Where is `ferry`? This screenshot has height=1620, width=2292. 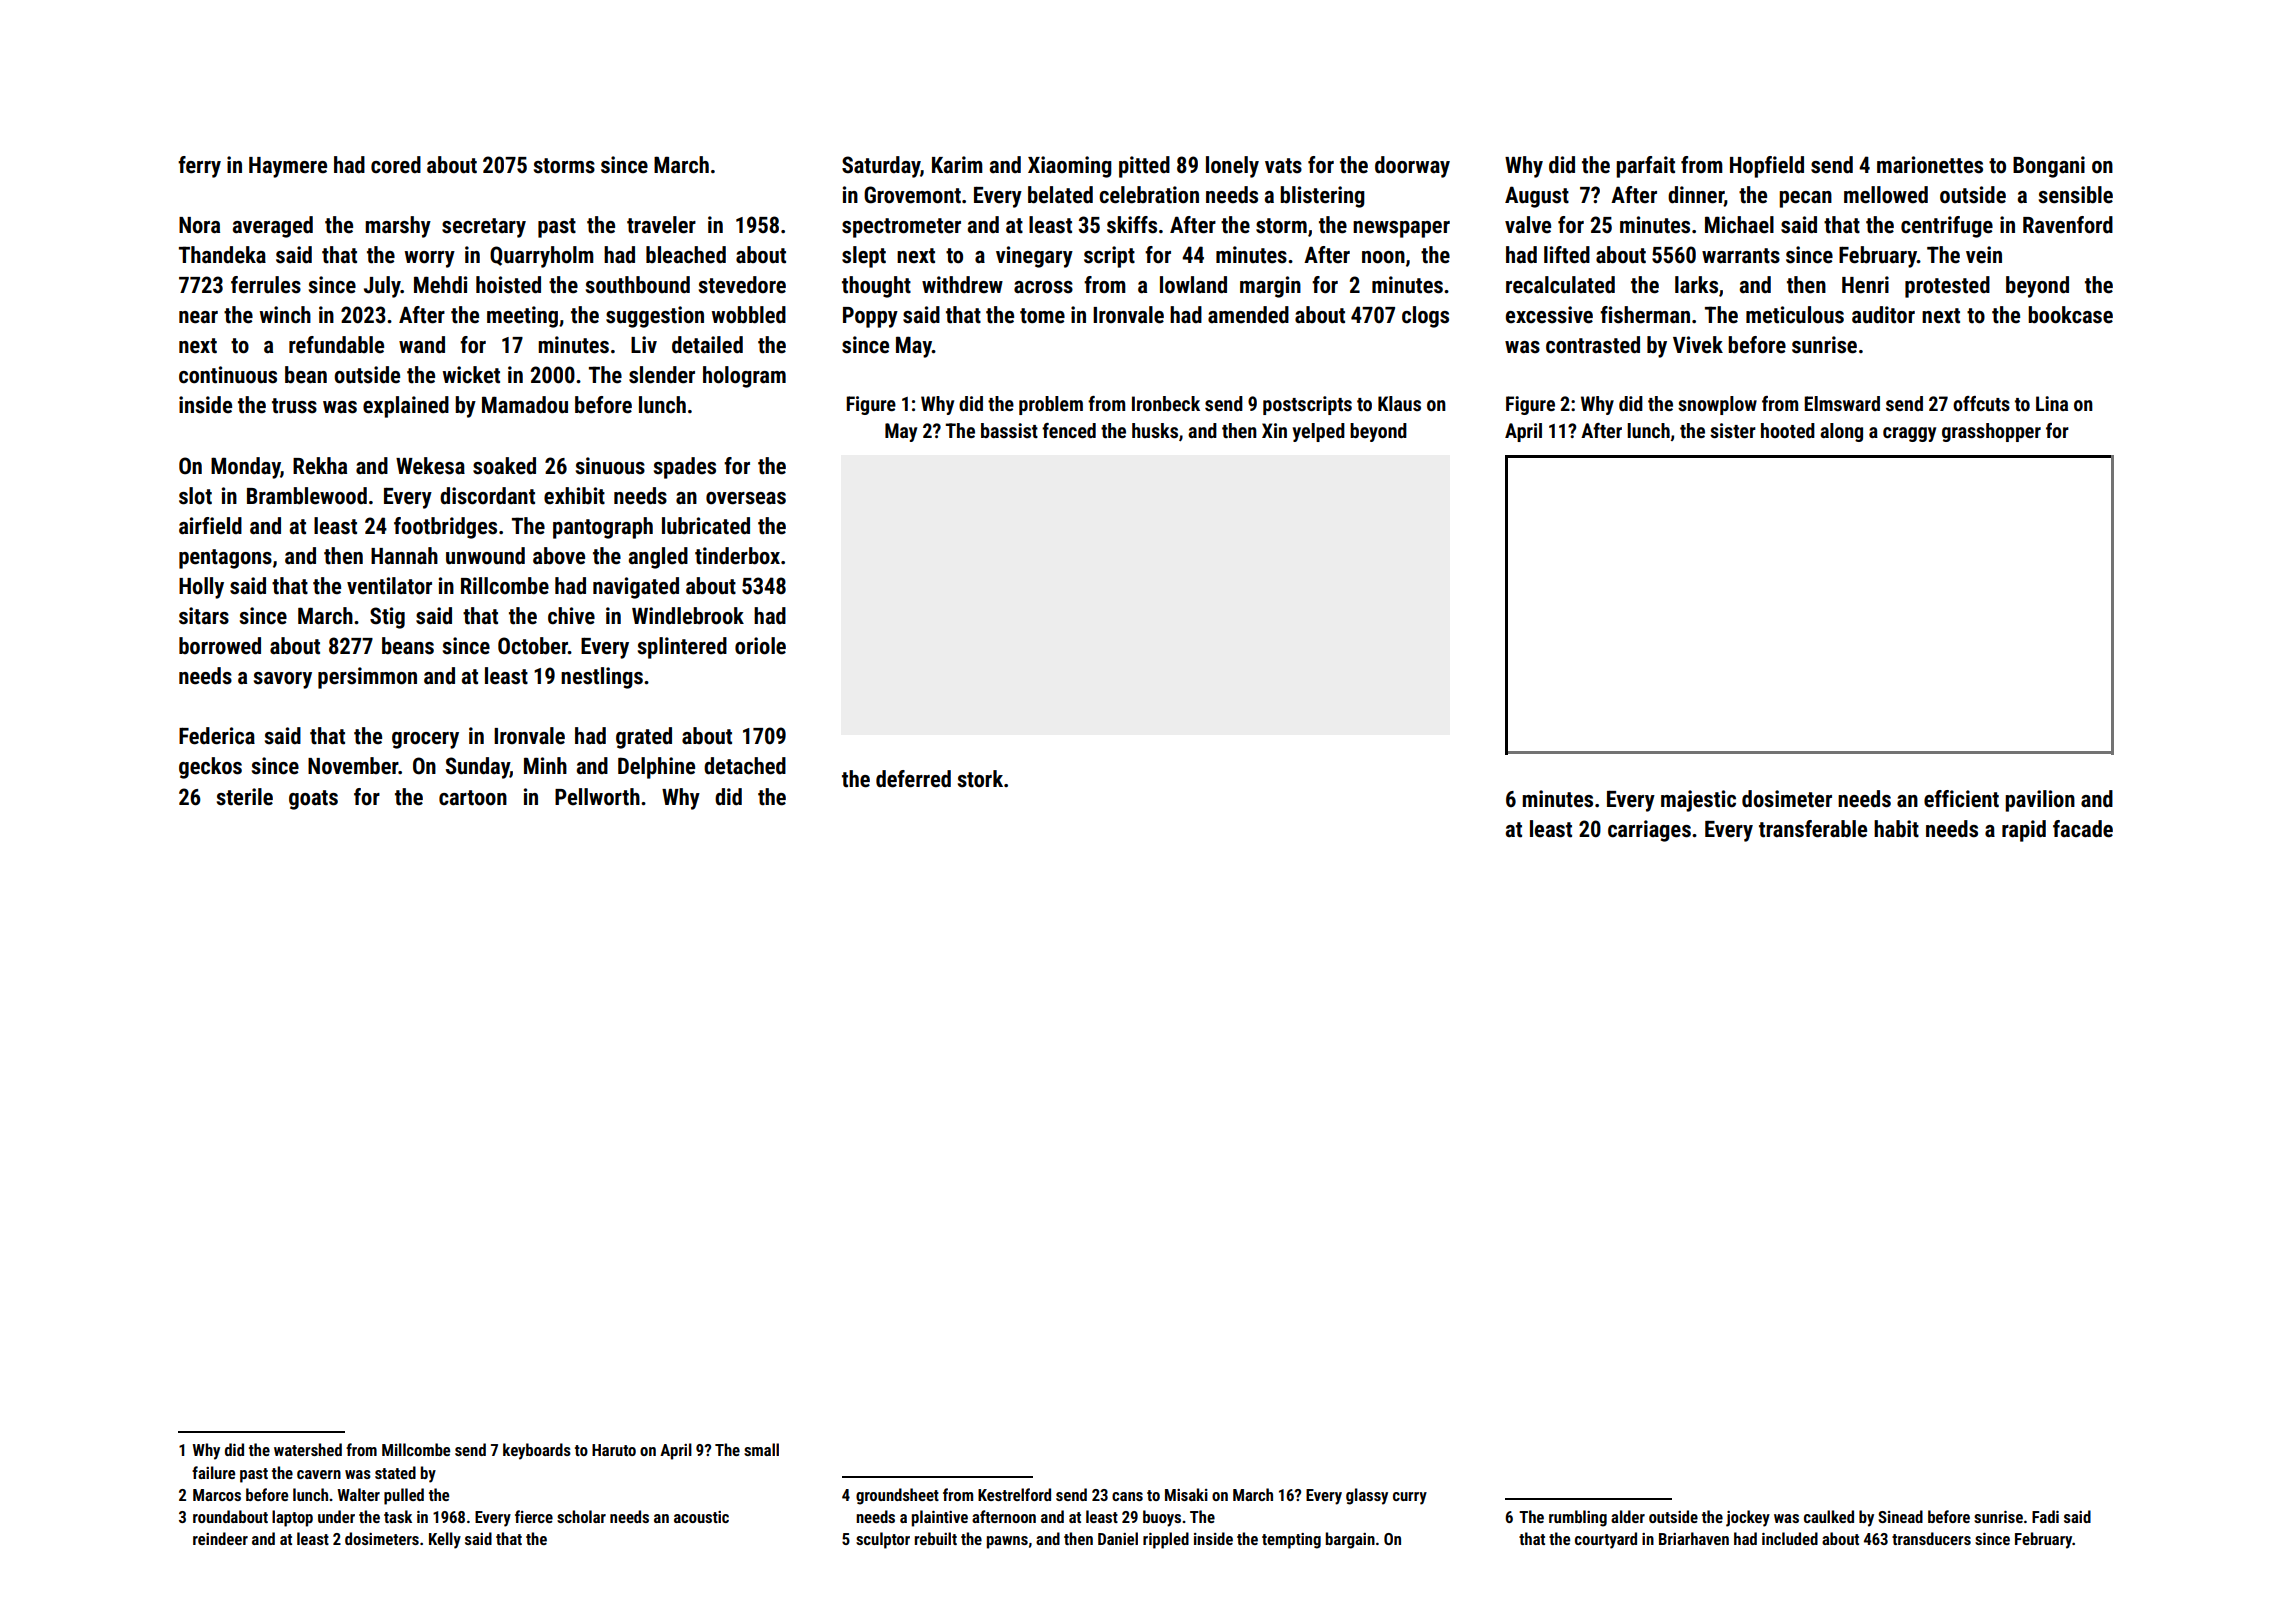
ferry is located at coordinates (199, 167).
